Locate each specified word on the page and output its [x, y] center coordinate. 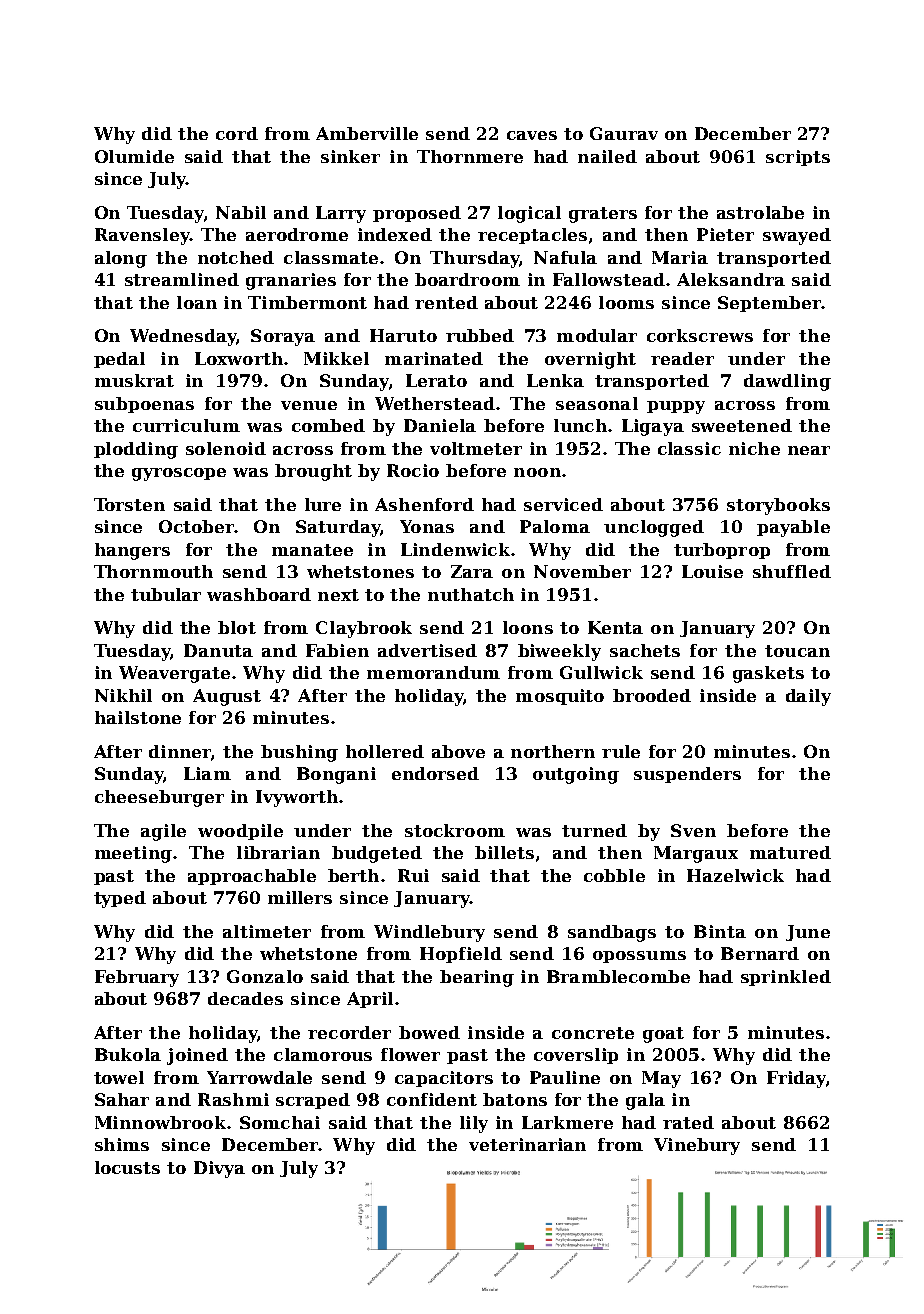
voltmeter [476, 448]
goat [663, 1035]
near [809, 450]
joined [197, 1056]
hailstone [138, 717]
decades [245, 998]
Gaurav [624, 133]
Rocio [413, 470]
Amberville [367, 133]
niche [754, 448]
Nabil [241, 212]
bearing [477, 978]
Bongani [336, 775]
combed [328, 425]
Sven [693, 830]
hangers [132, 551]
